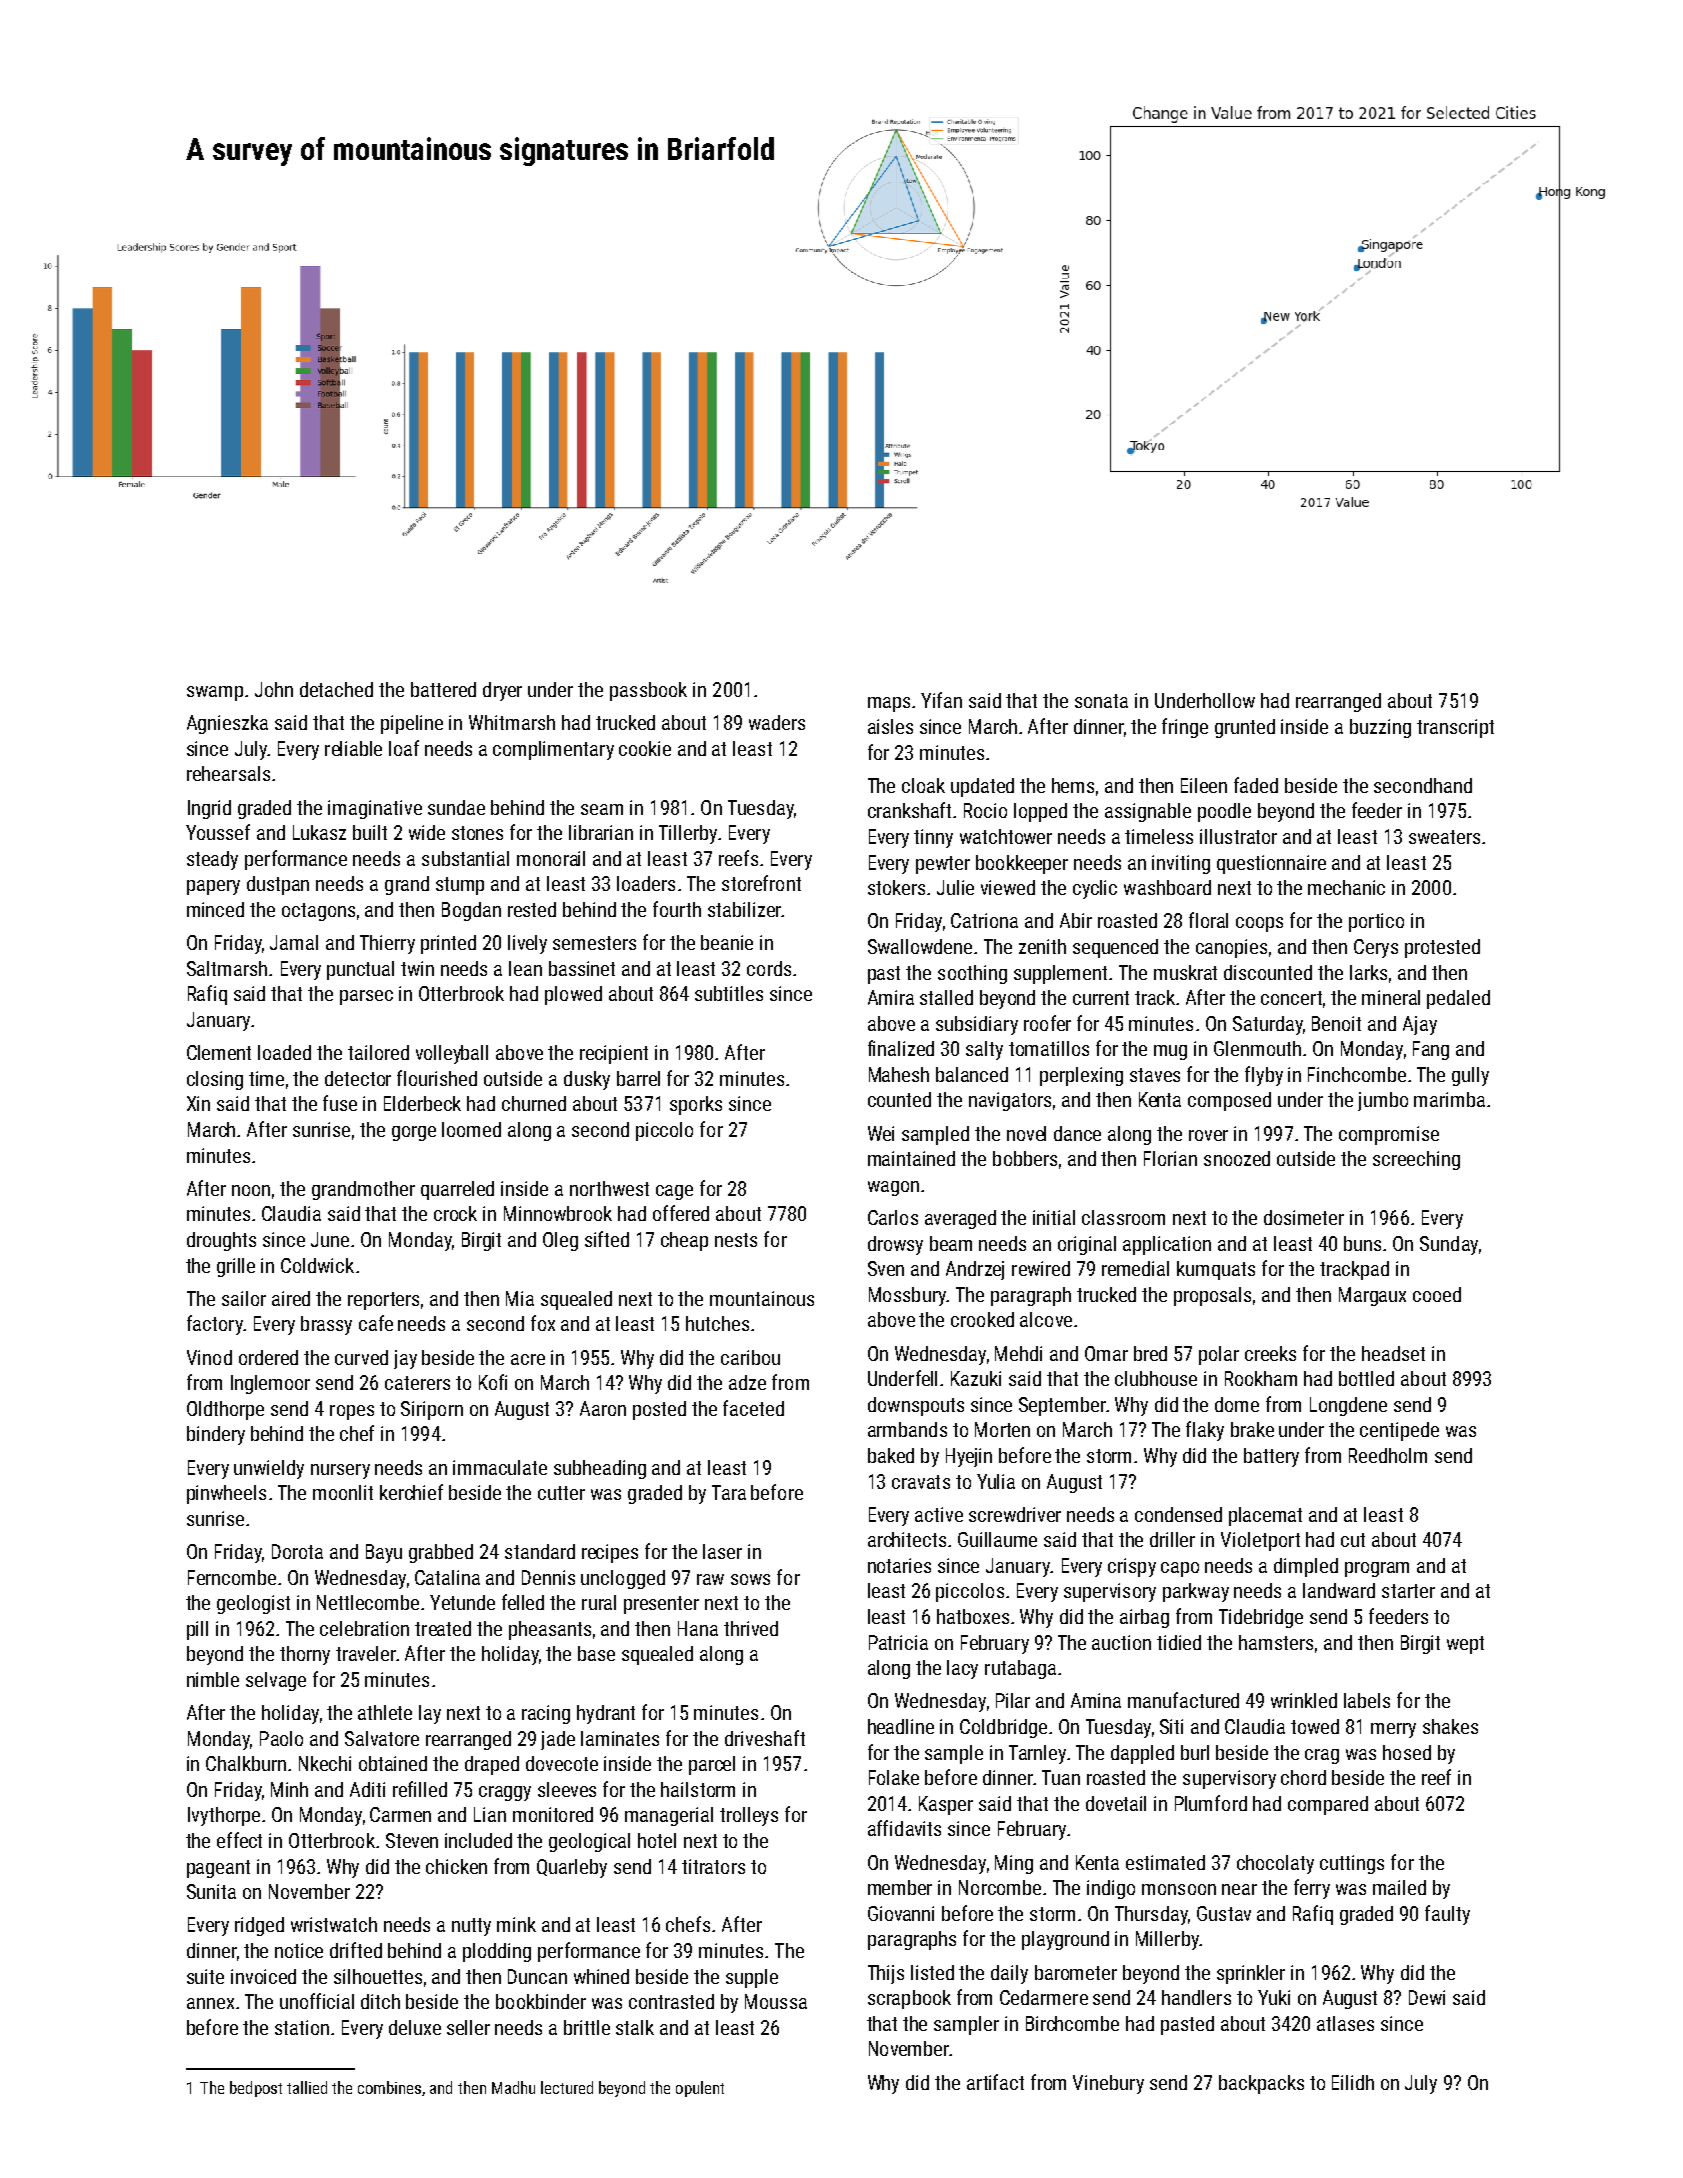 This screenshot has width=1683, height=2178. Describe the element at coordinates (589, 1842) in the screenshot. I see `geological` at that location.
